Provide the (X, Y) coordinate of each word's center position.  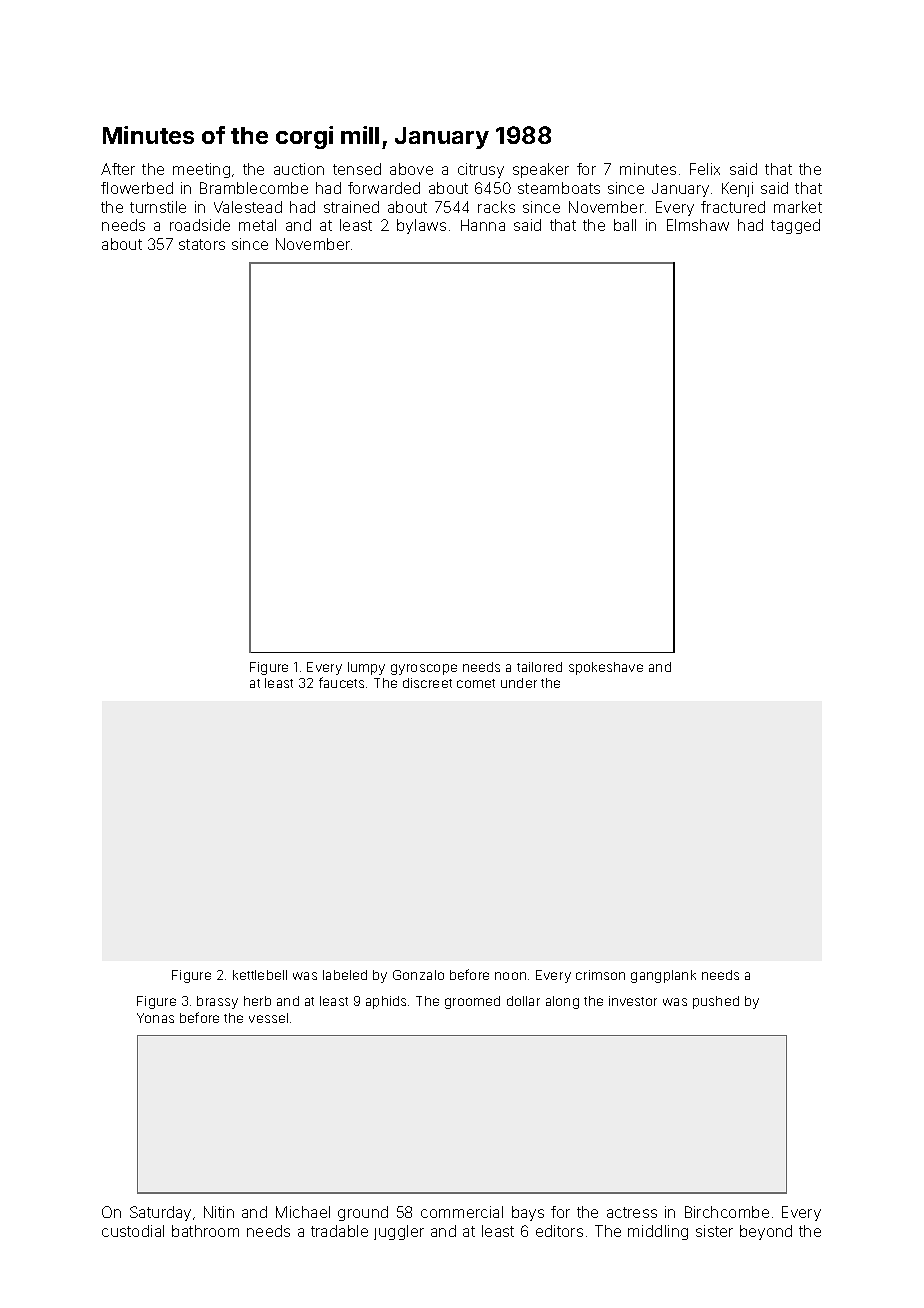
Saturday (160, 1213)
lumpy (366, 668)
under (519, 683)
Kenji (737, 189)
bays (528, 1213)
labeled (345, 975)
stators (202, 244)
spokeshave (606, 668)
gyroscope (424, 669)
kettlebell (260, 975)
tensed (357, 169)
